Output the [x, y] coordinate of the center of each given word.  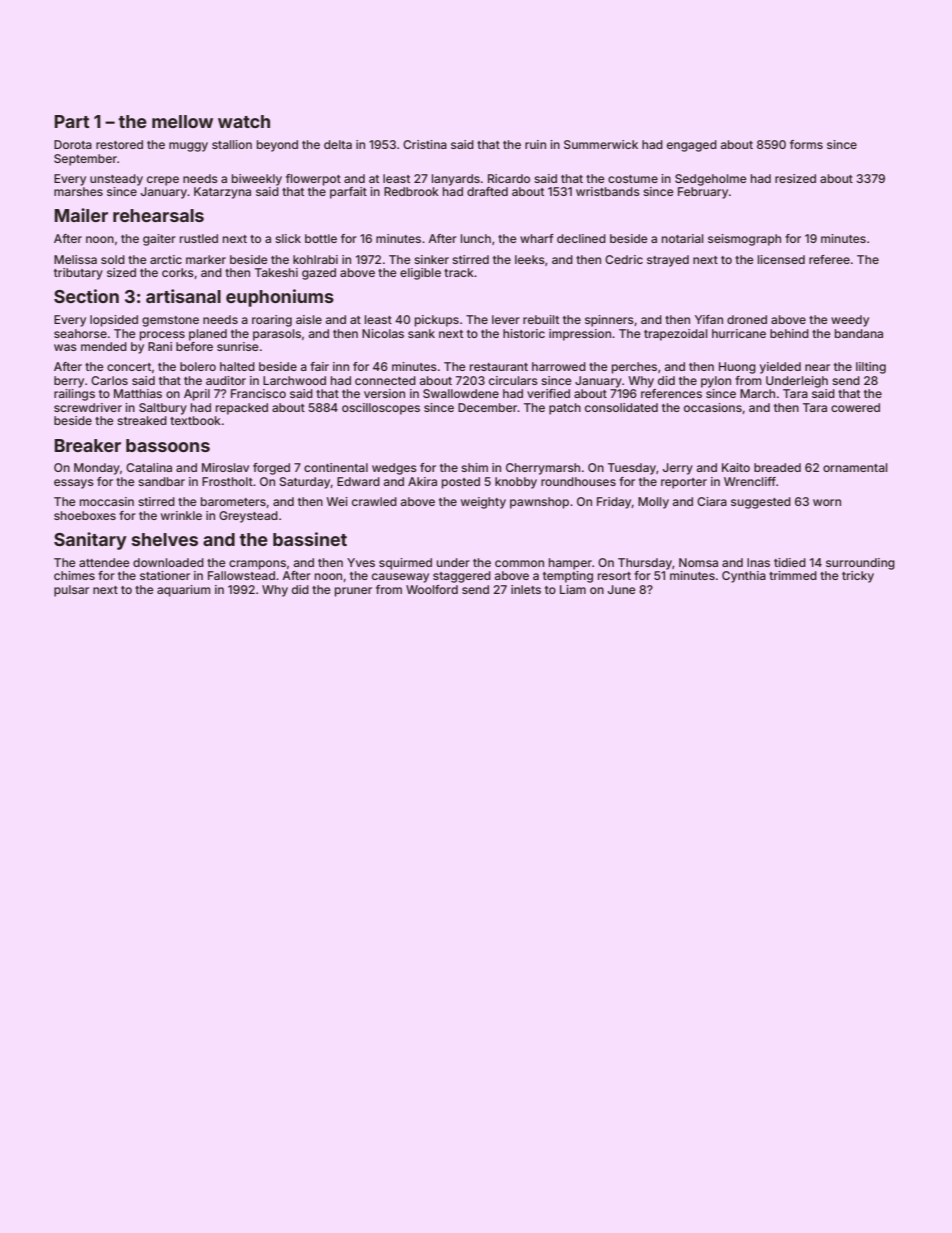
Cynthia [744, 577]
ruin [535, 144]
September [85, 160]
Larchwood [294, 380]
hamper [570, 564]
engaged [692, 146]
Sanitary [90, 541]
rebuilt [541, 319]
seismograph [744, 240]
